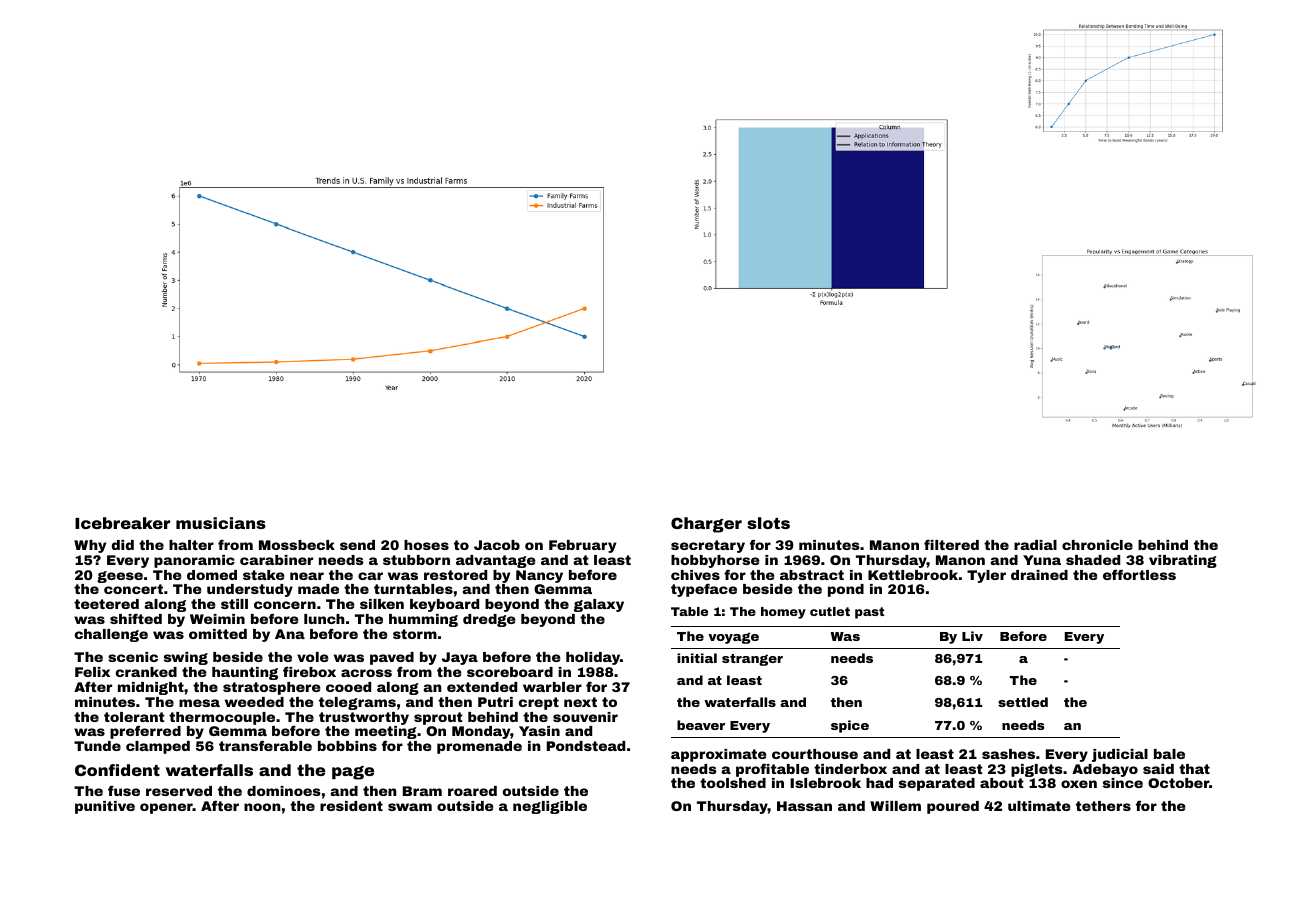 The image size is (1308, 924). Describe the element at coordinates (539, 731) in the document. I see `Yasin` at that location.
